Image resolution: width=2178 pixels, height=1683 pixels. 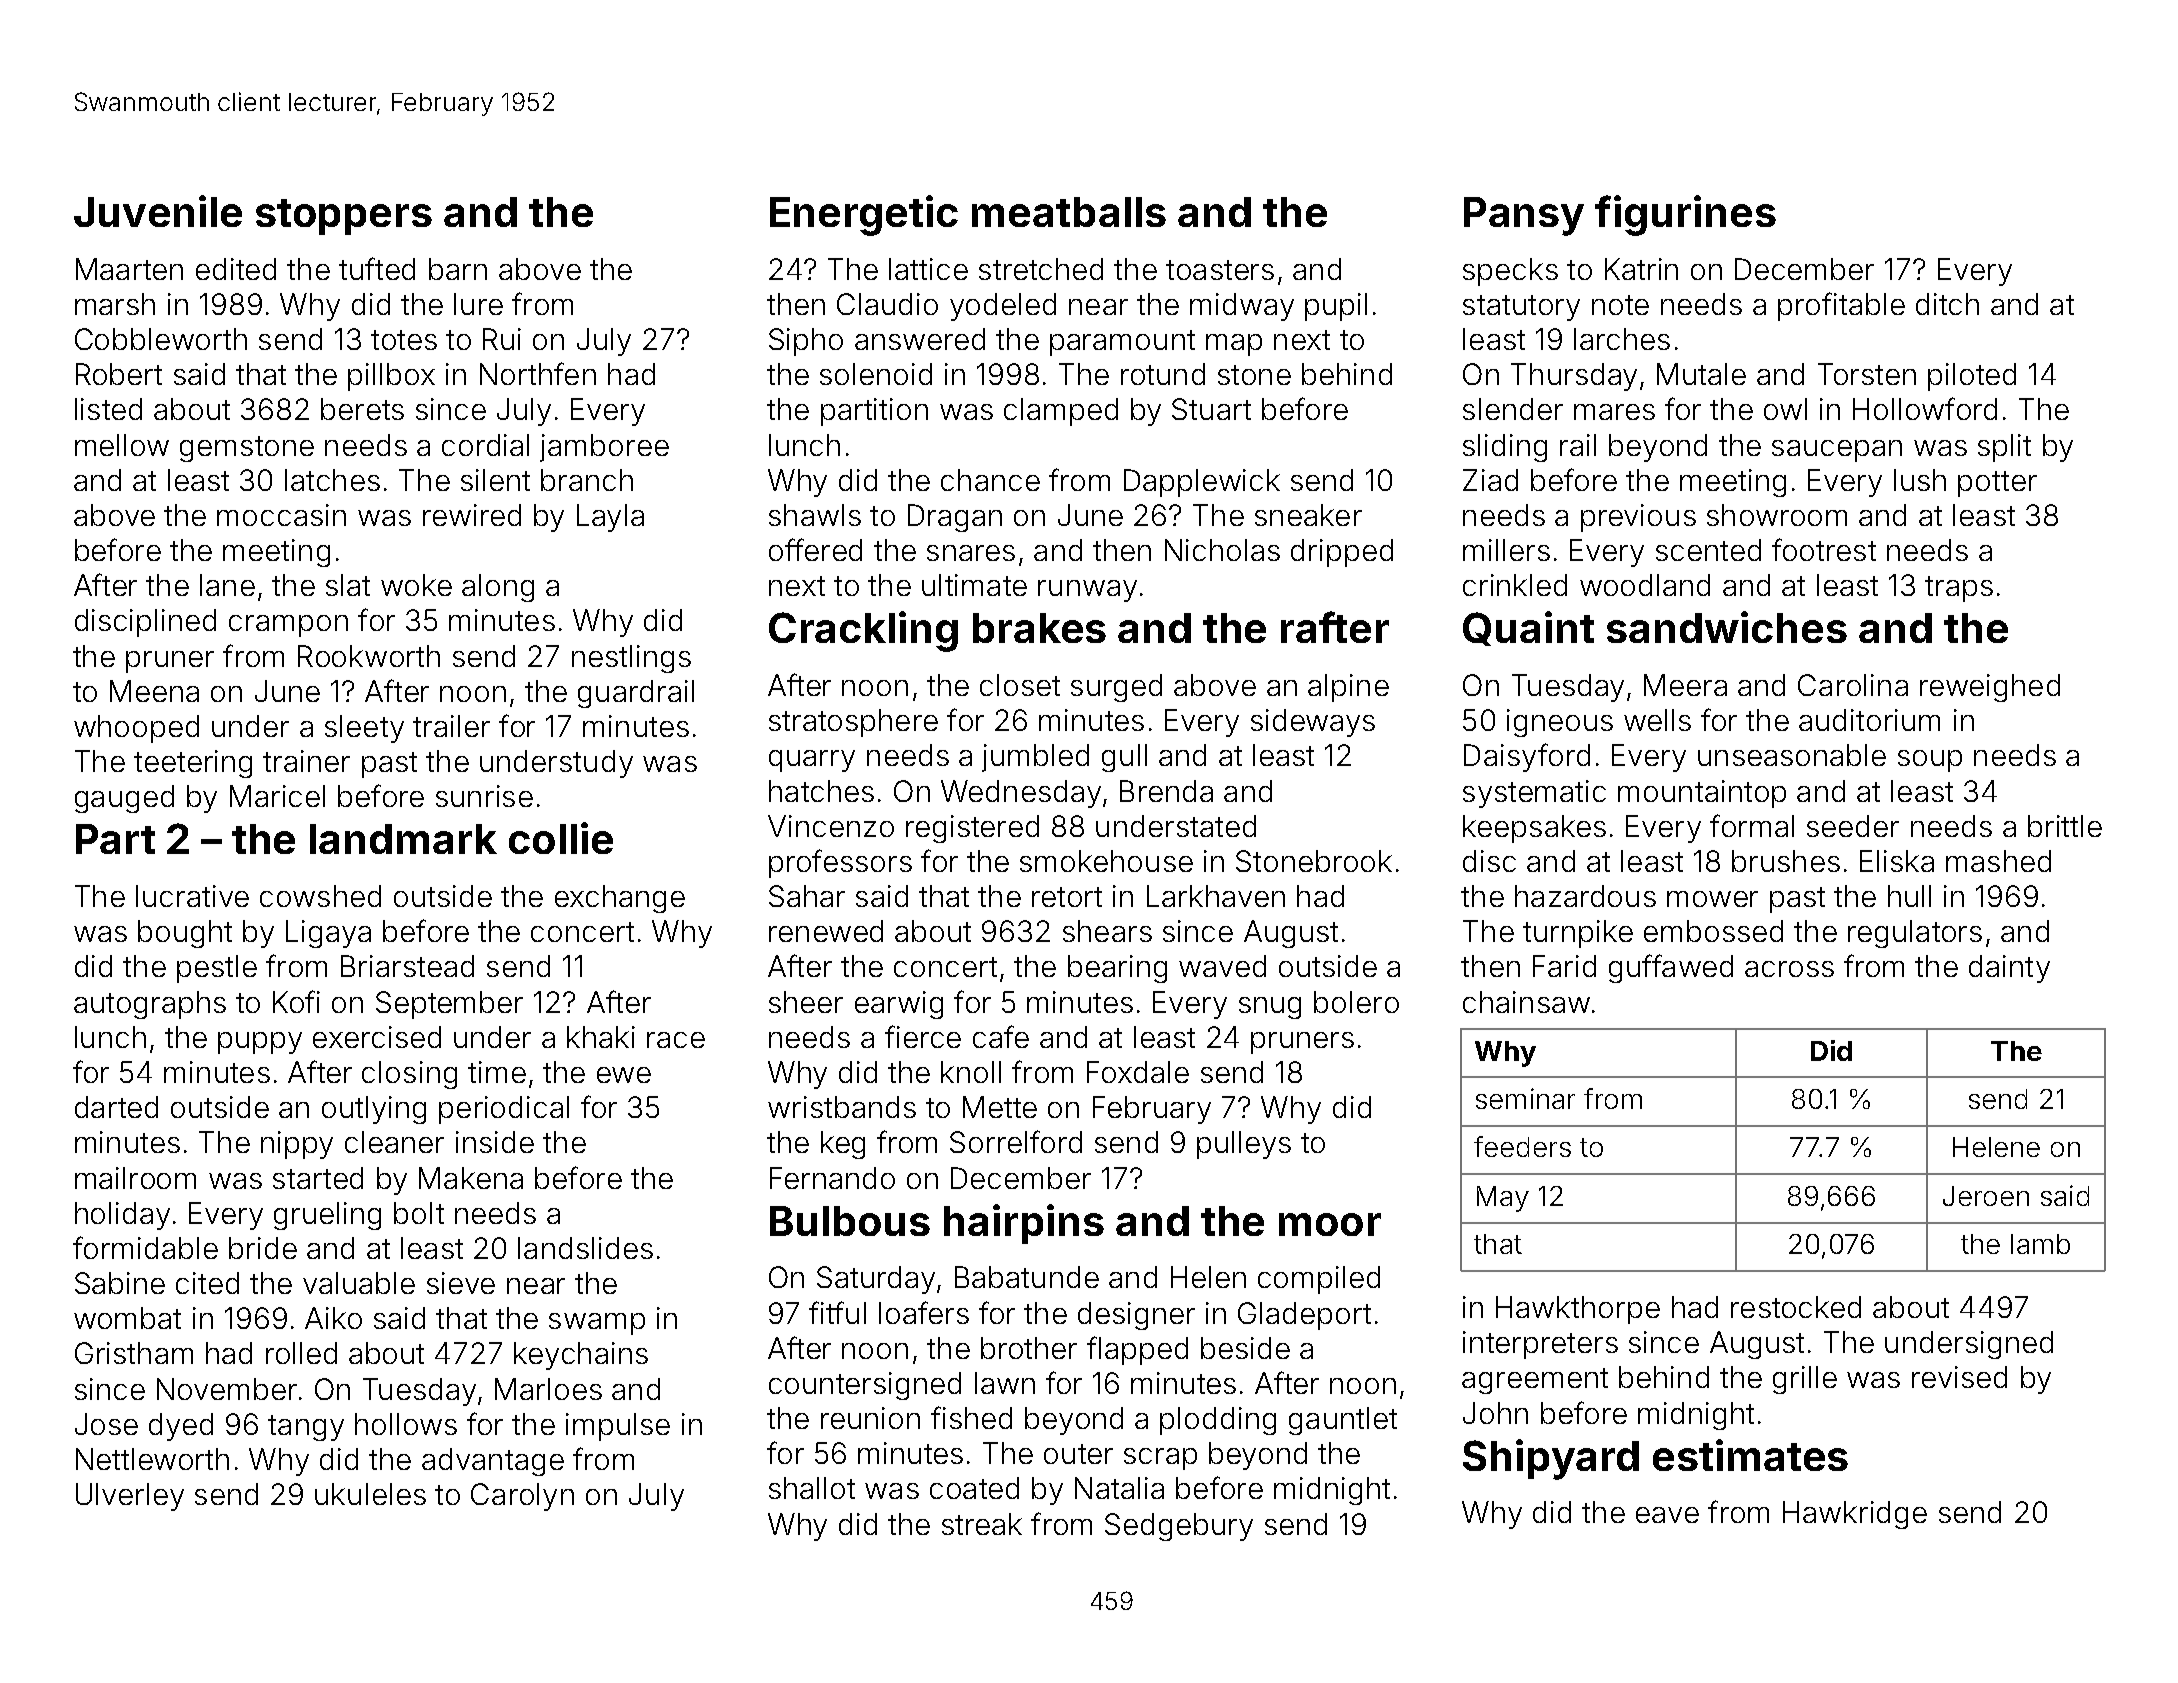 What do you see at coordinates (853, 723) in the page?
I see `stratosphere` at bounding box center [853, 723].
